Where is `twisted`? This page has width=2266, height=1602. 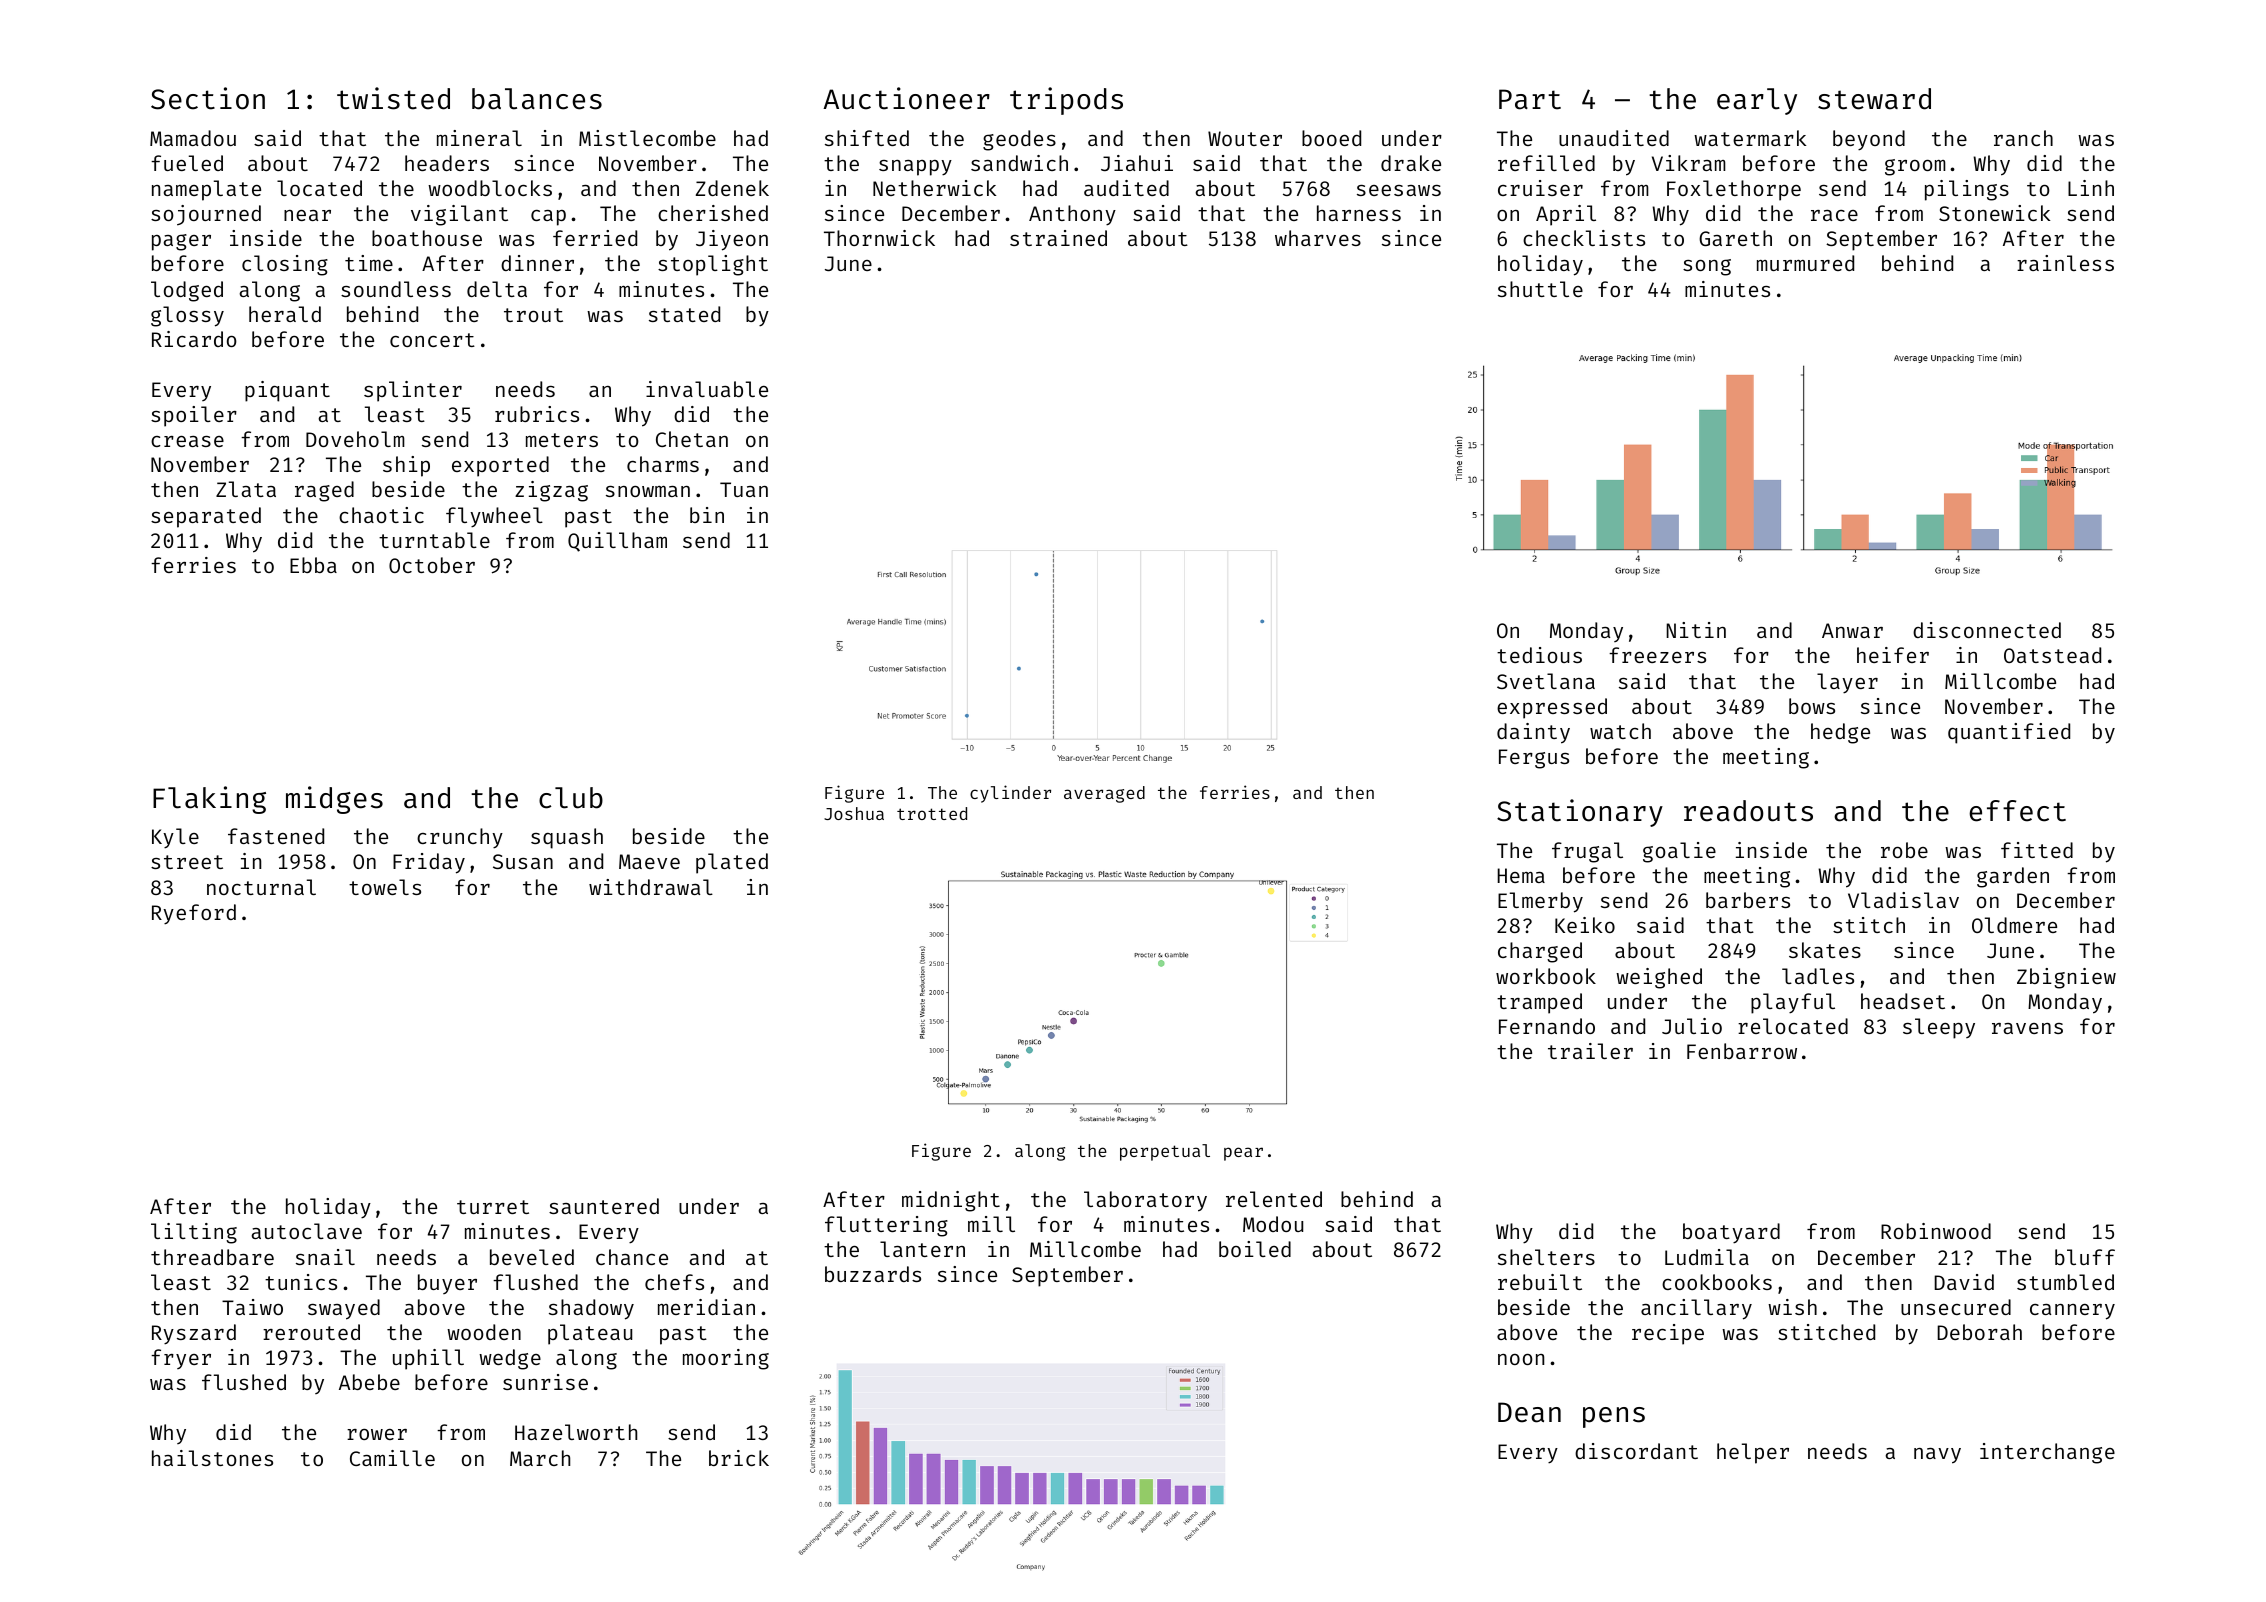
twisted is located at coordinates (393, 98).
